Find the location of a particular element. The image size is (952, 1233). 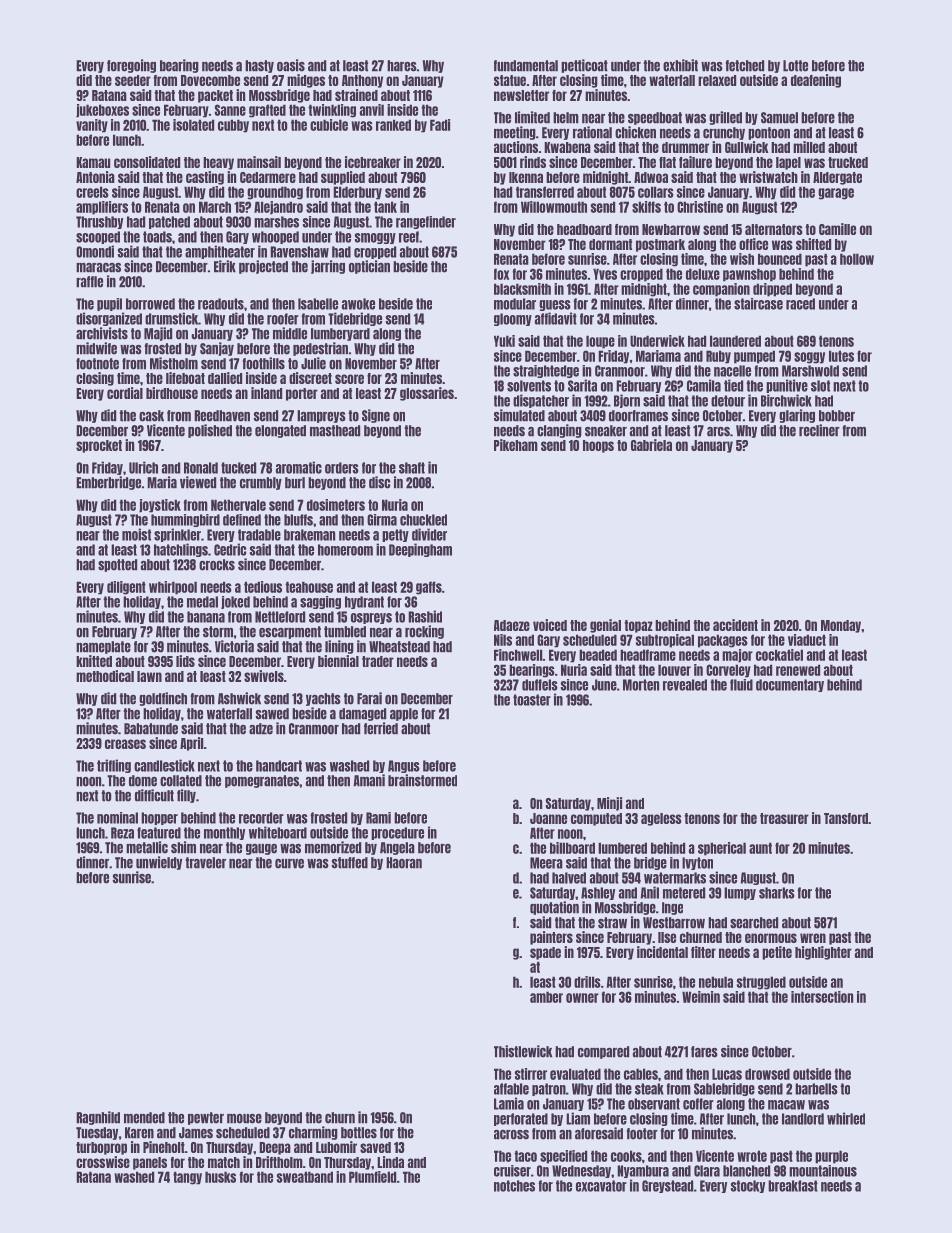

fluid is located at coordinates (741, 685).
